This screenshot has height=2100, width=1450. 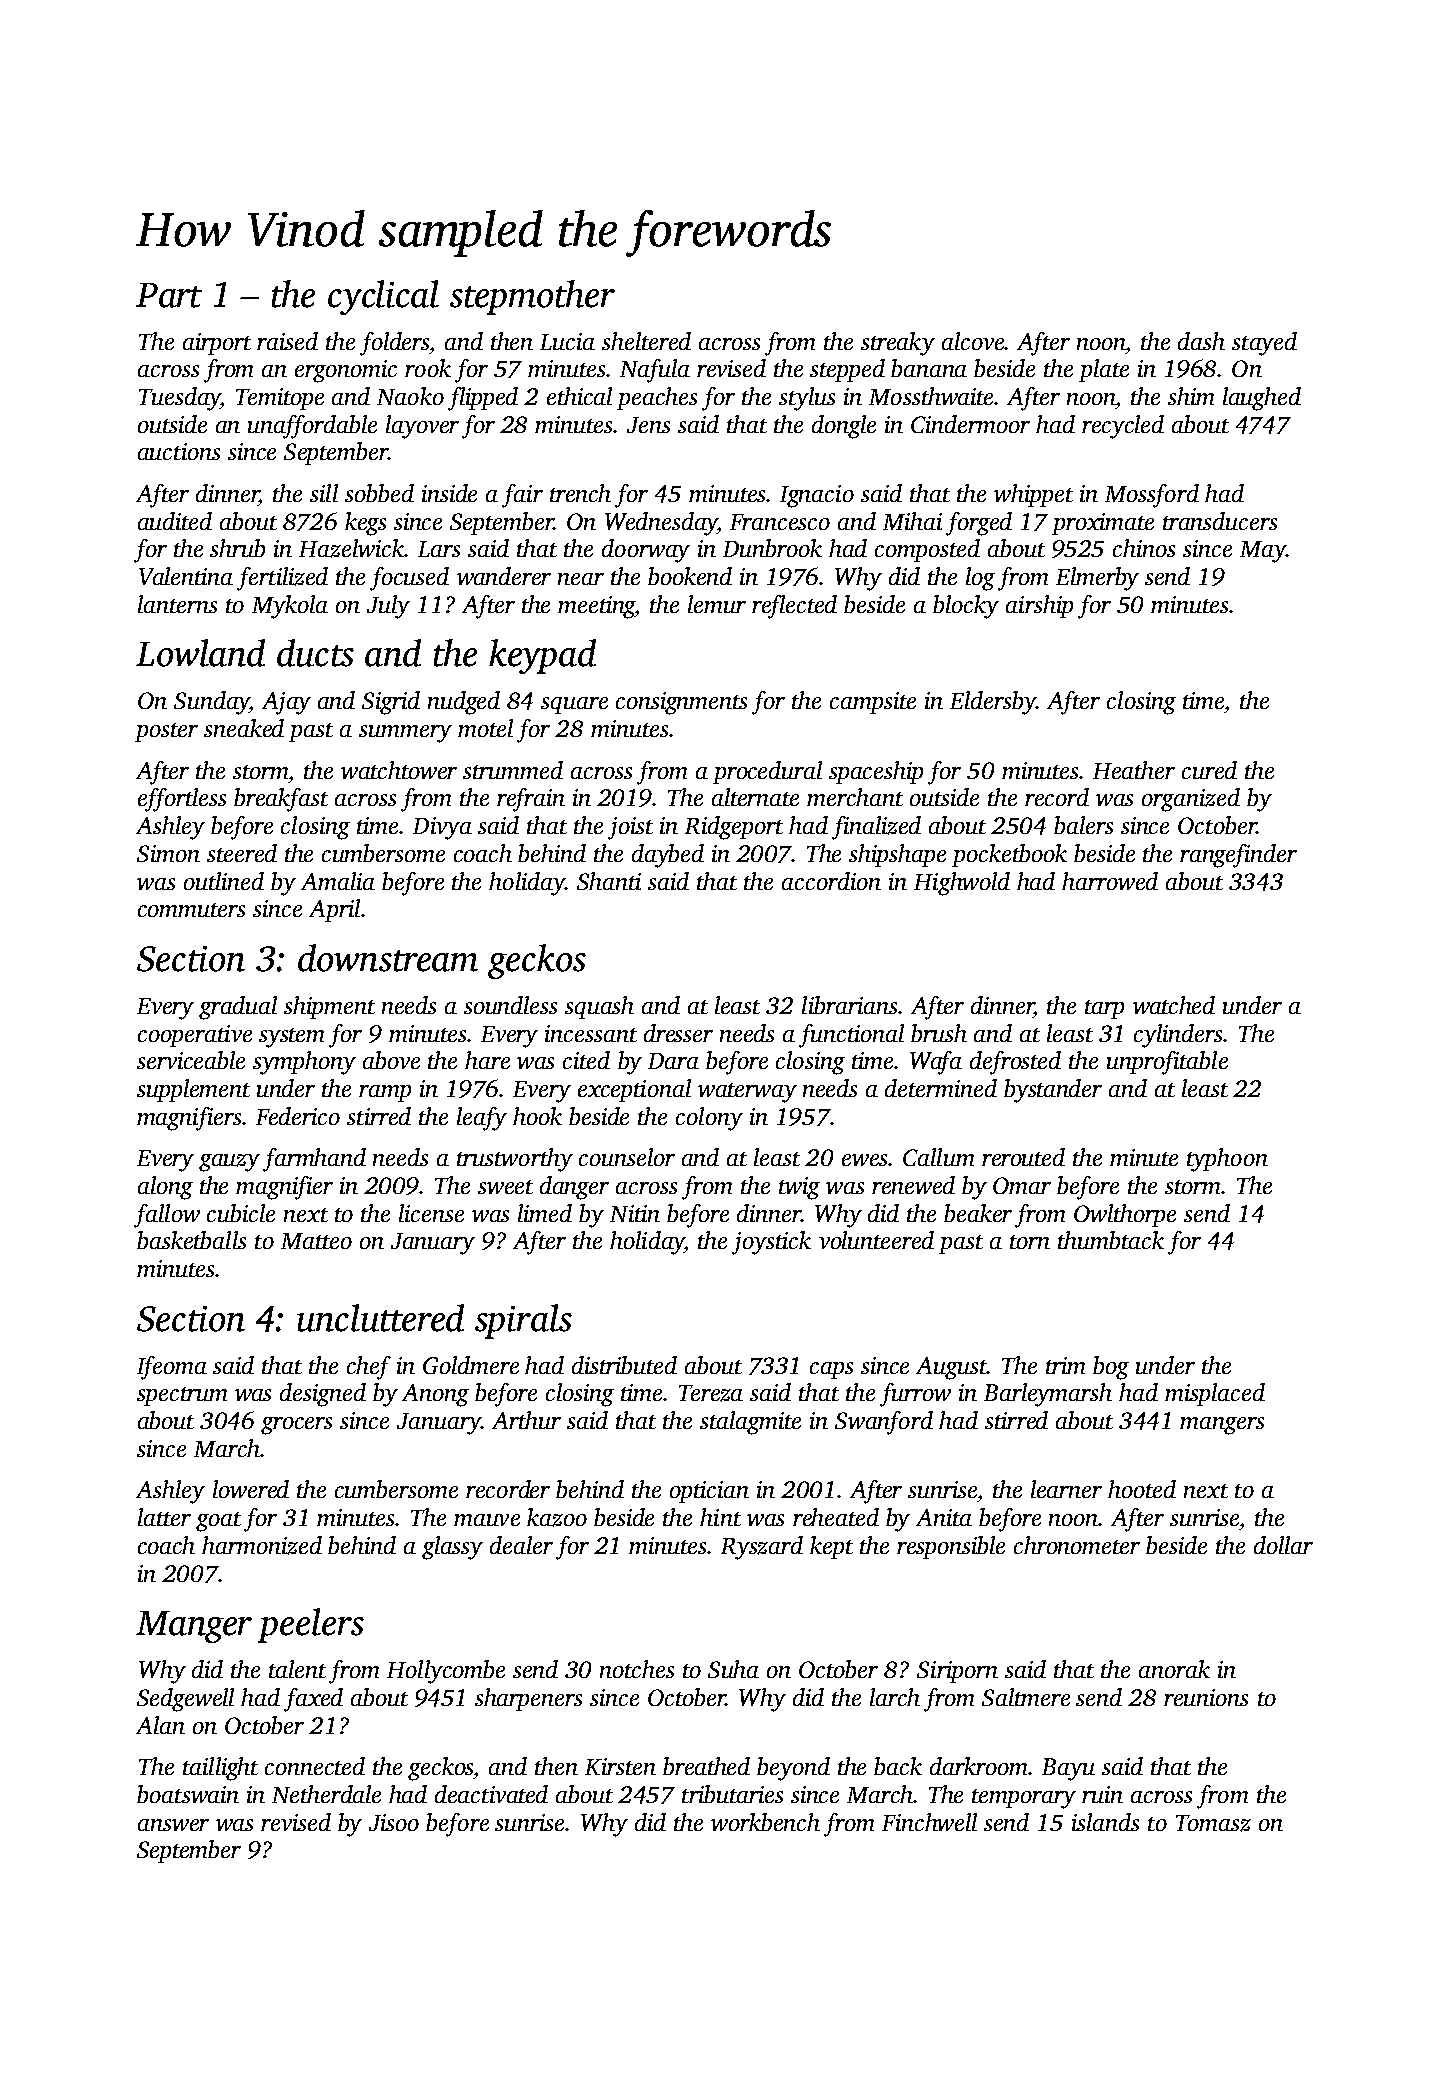 What do you see at coordinates (898, 344) in the screenshot?
I see `streaky` at bounding box center [898, 344].
